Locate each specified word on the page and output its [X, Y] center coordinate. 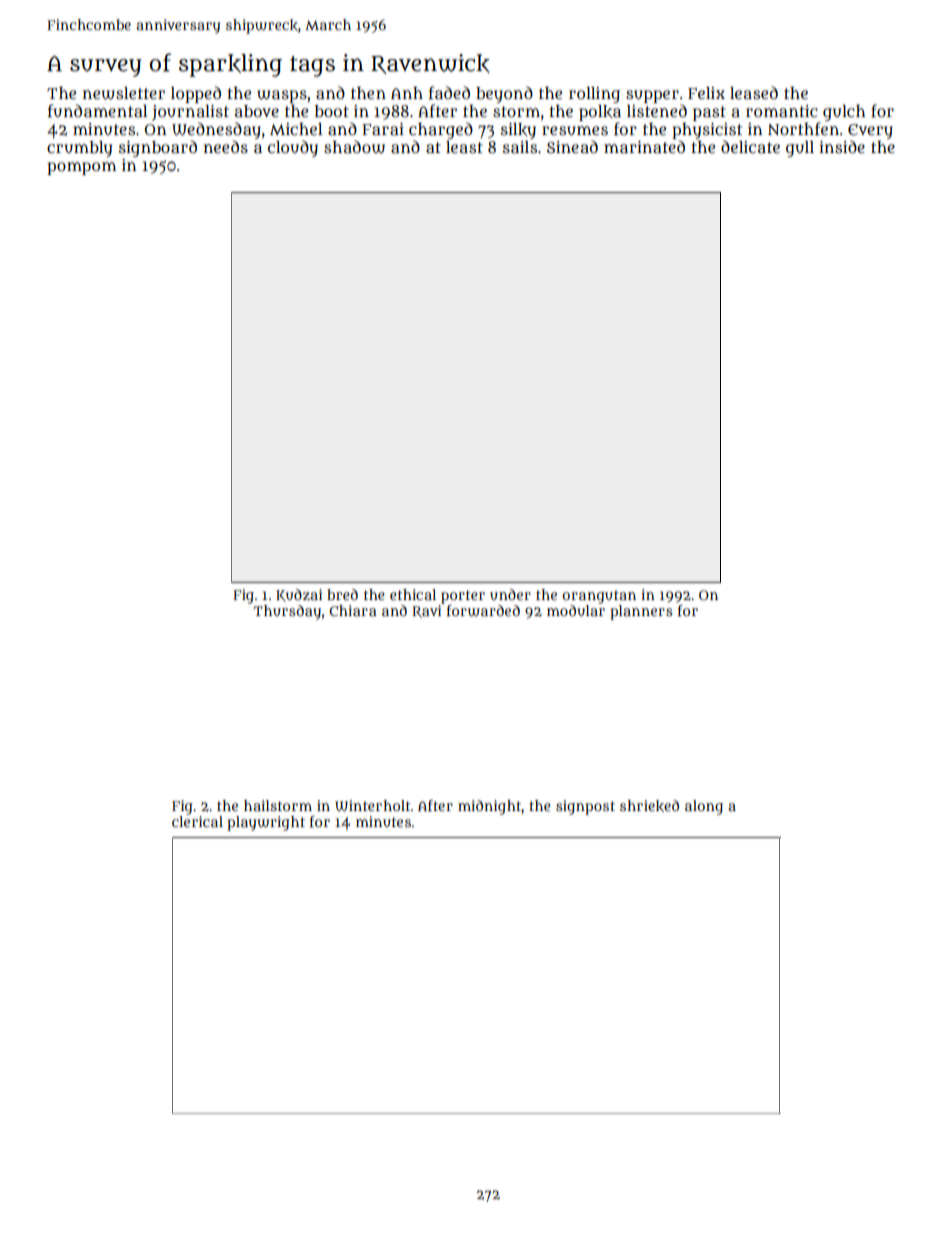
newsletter [124, 93]
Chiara [353, 610]
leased [754, 92]
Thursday [287, 612]
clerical [197, 821]
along [704, 807]
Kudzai [299, 595]
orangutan [599, 597]
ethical [413, 594]
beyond [504, 94]
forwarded [483, 611]
